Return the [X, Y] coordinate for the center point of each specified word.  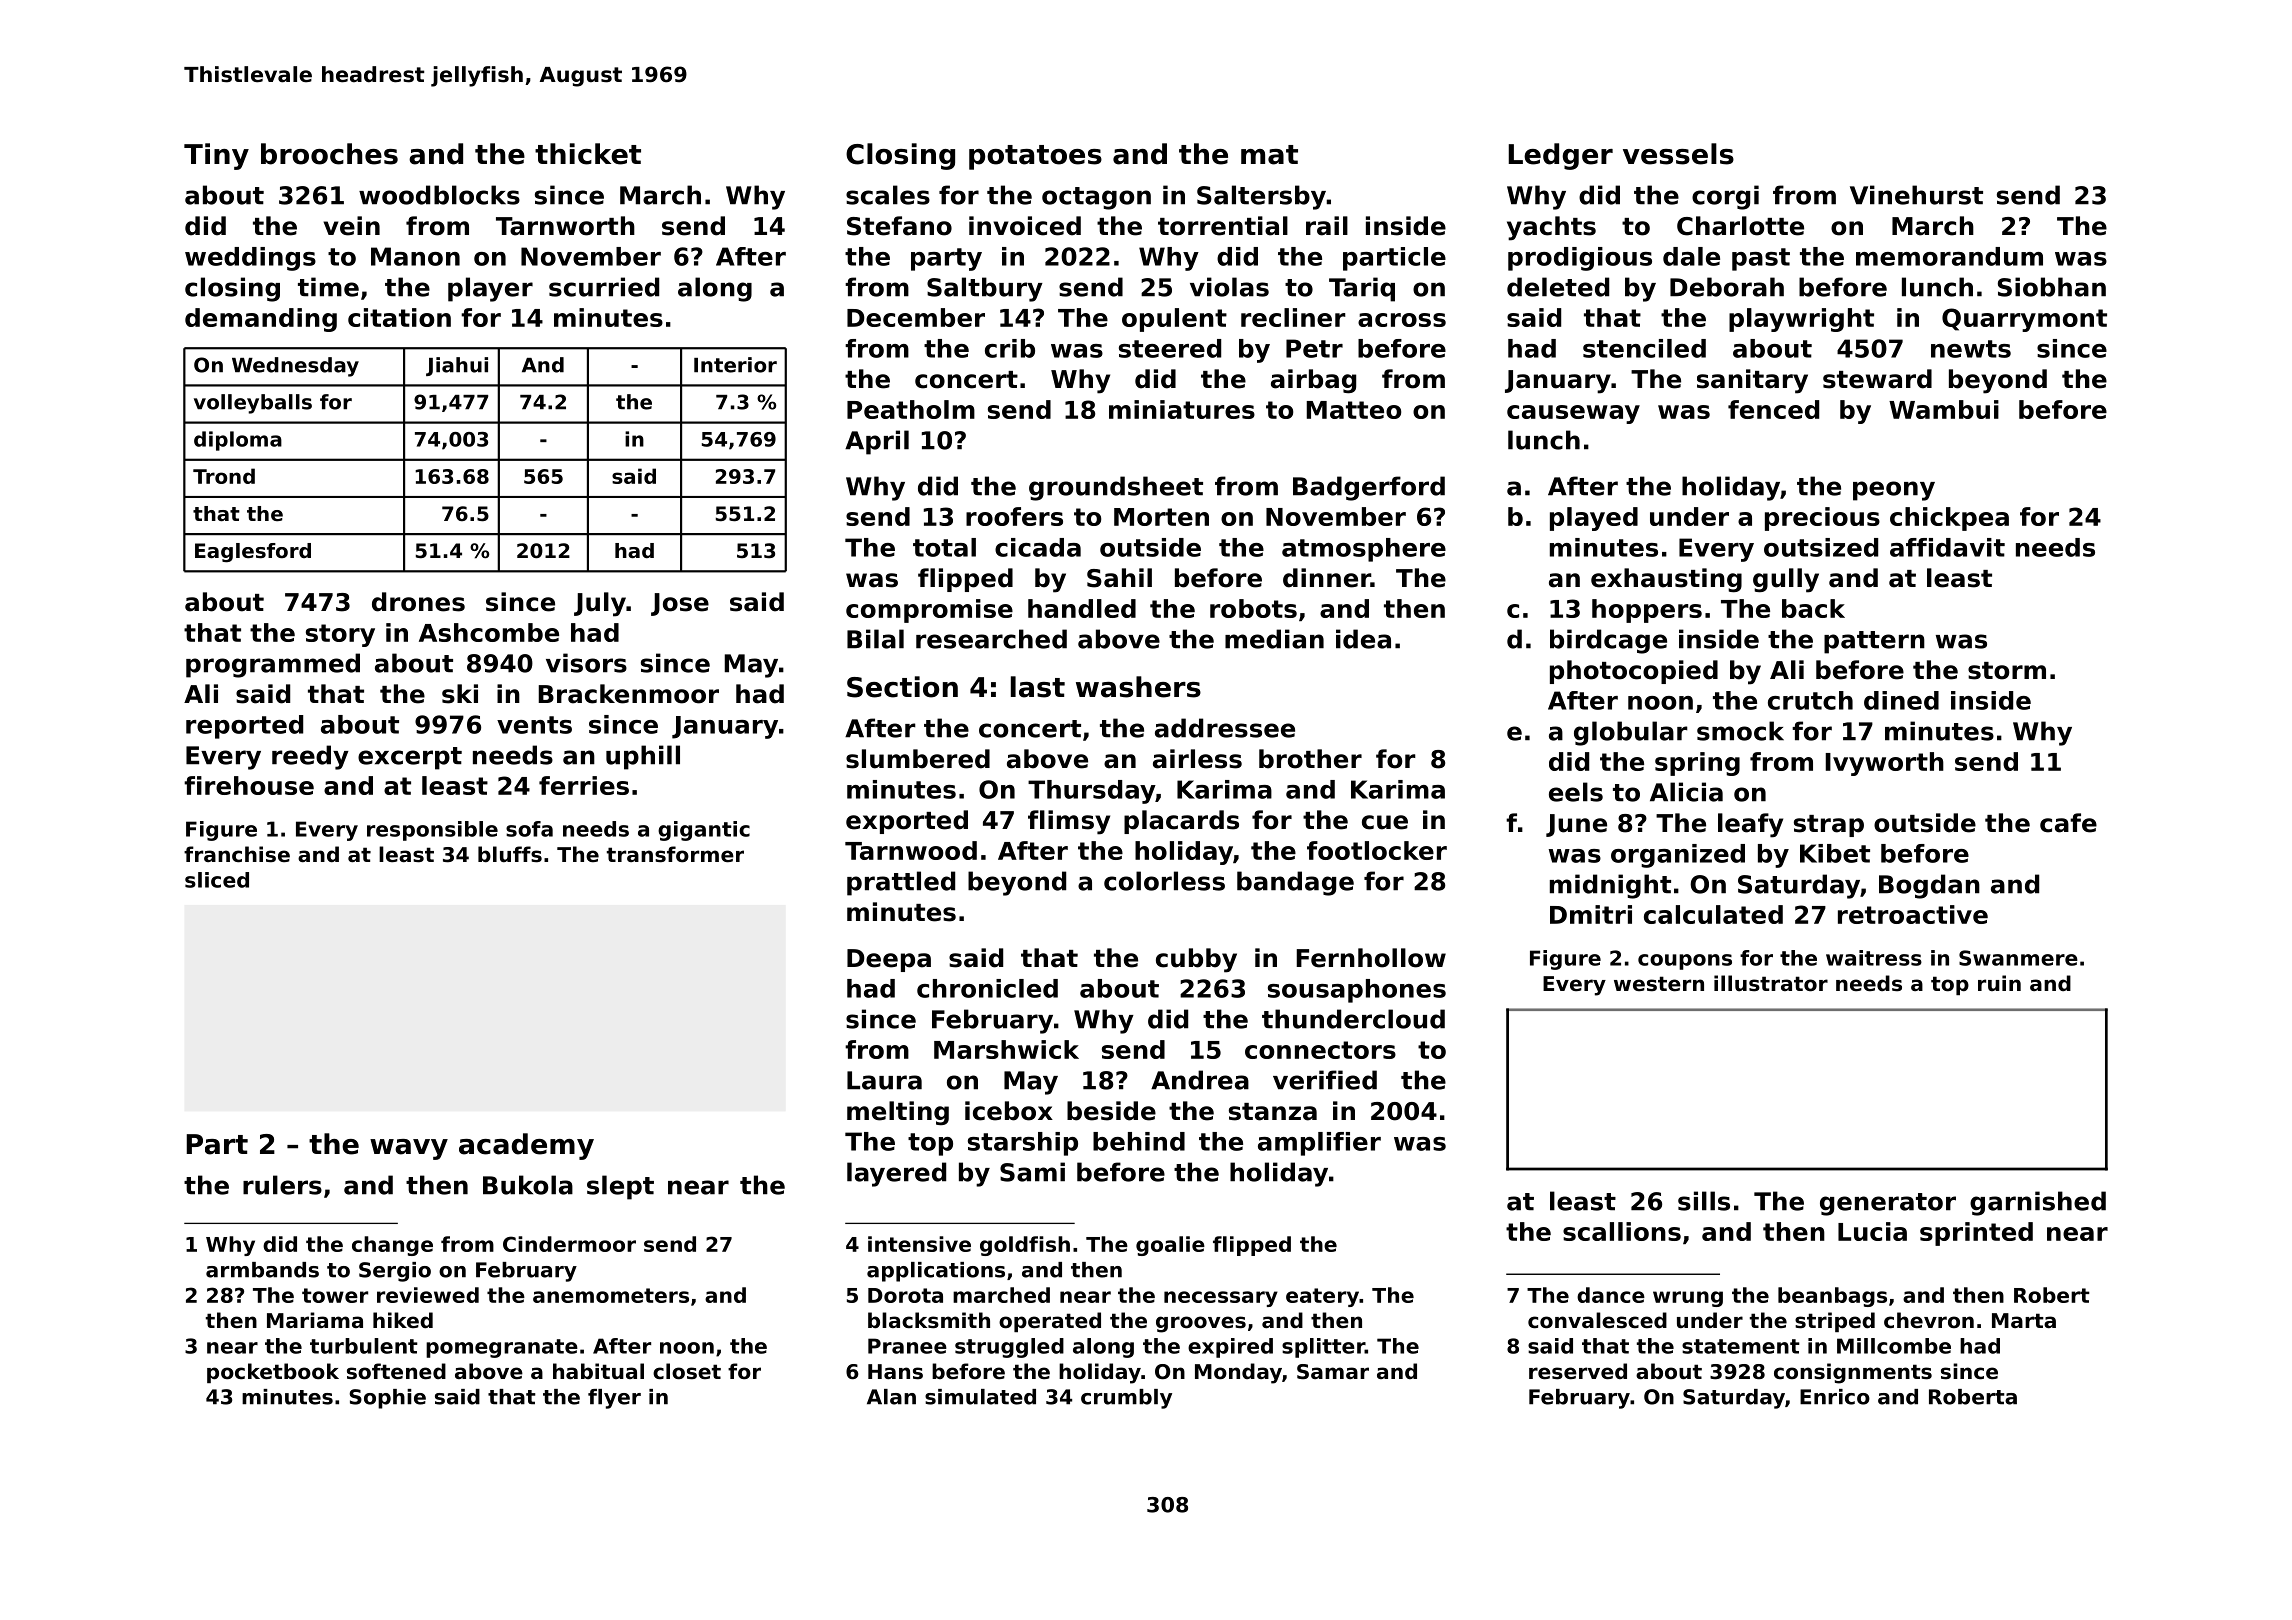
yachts [1551, 228]
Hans [895, 1372]
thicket [588, 154]
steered [1170, 348]
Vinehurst [1916, 195]
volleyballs [253, 404]
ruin [1999, 983]
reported [244, 727]
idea [1363, 639]
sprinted [1976, 1234]
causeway [1573, 414]
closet [687, 1371]
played [1594, 519]
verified [1325, 1080]
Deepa [889, 960]
